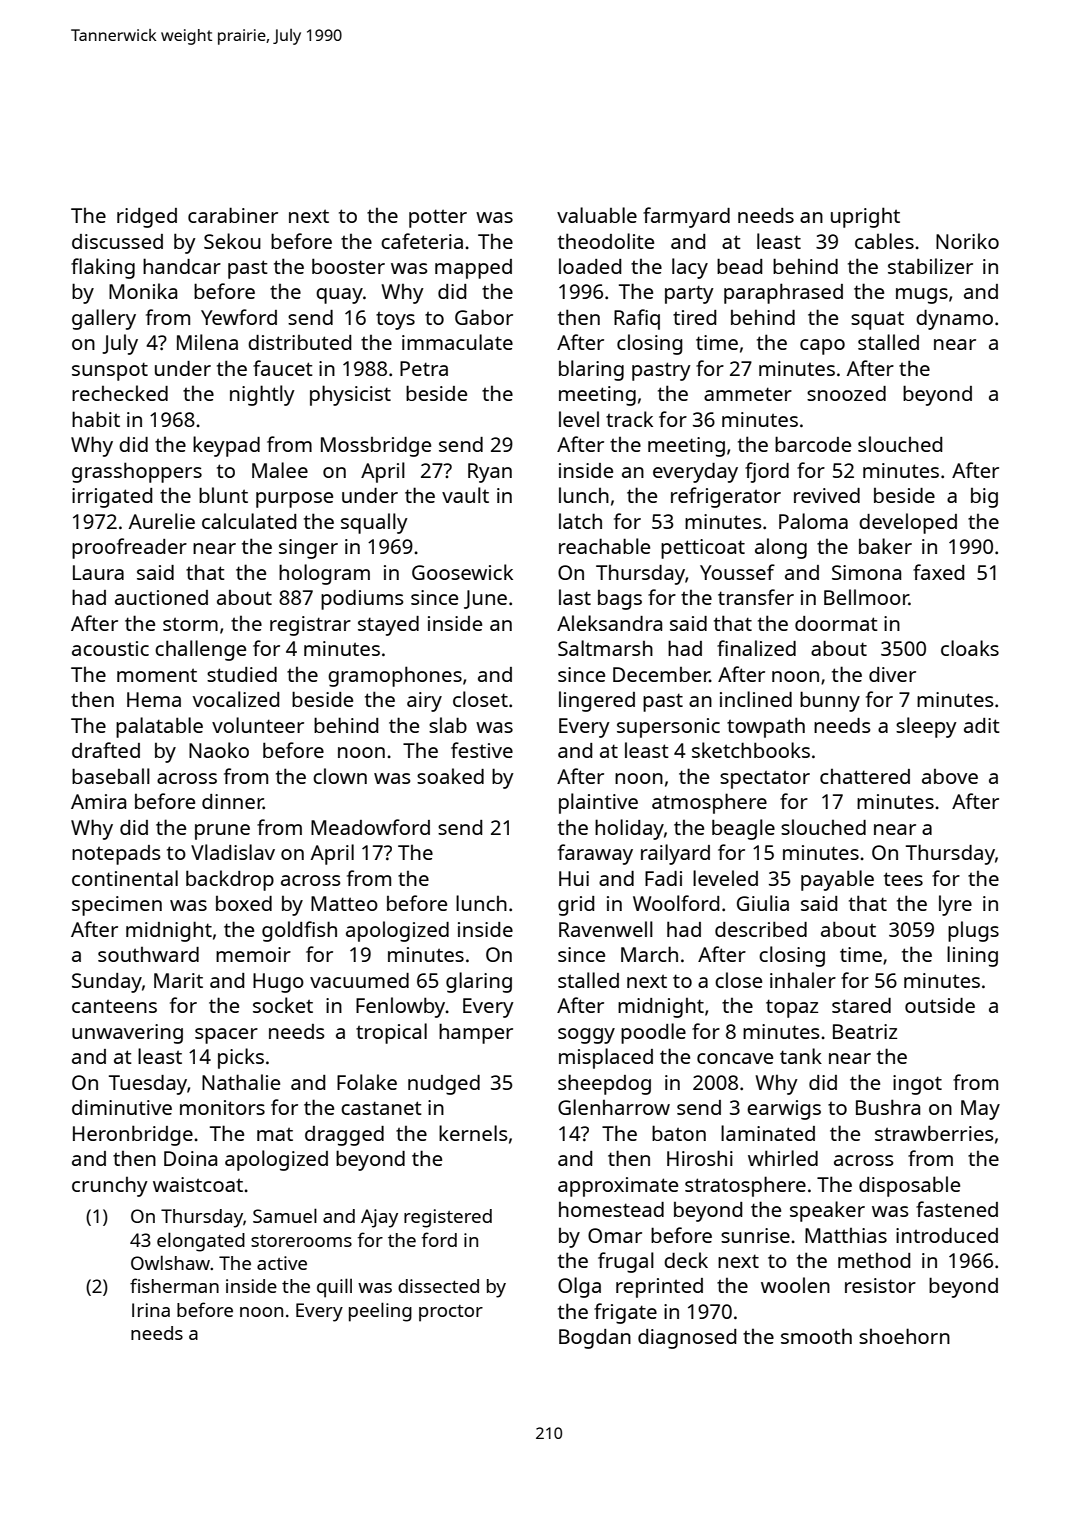 This image has width=1071, height=1521. Describe the element at coordinates (380, 1312) in the image. I see `peeling` at that location.
